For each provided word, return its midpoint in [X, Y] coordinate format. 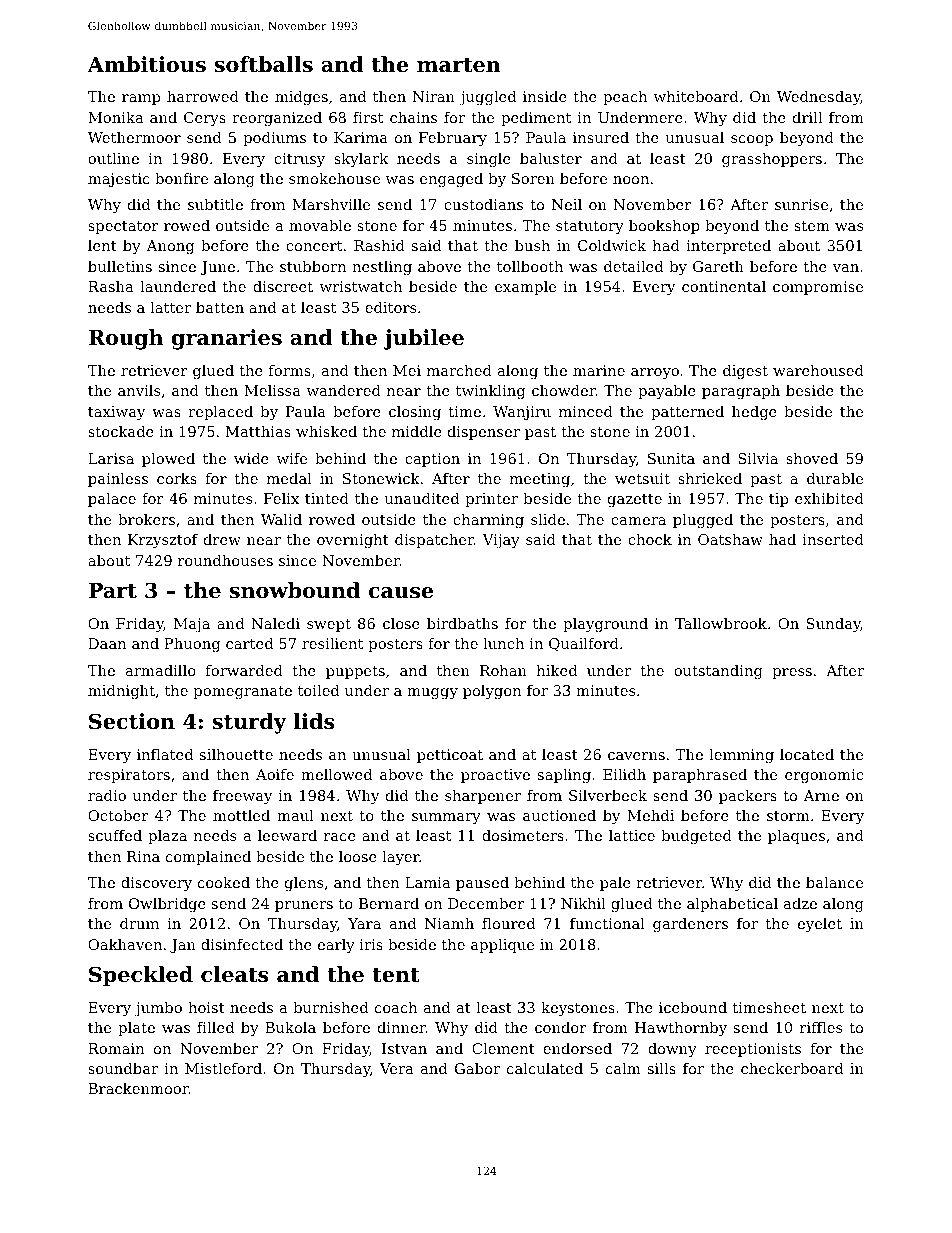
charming [488, 521]
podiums [275, 139]
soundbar [123, 1068]
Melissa [272, 390]
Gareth [718, 266]
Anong [170, 247]
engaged [451, 180]
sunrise [801, 204]
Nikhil [583, 903]
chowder [564, 390]
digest [745, 372]
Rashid [379, 245]
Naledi [275, 623]
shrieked [710, 478]
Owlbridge [167, 905]
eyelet [820, 925]
